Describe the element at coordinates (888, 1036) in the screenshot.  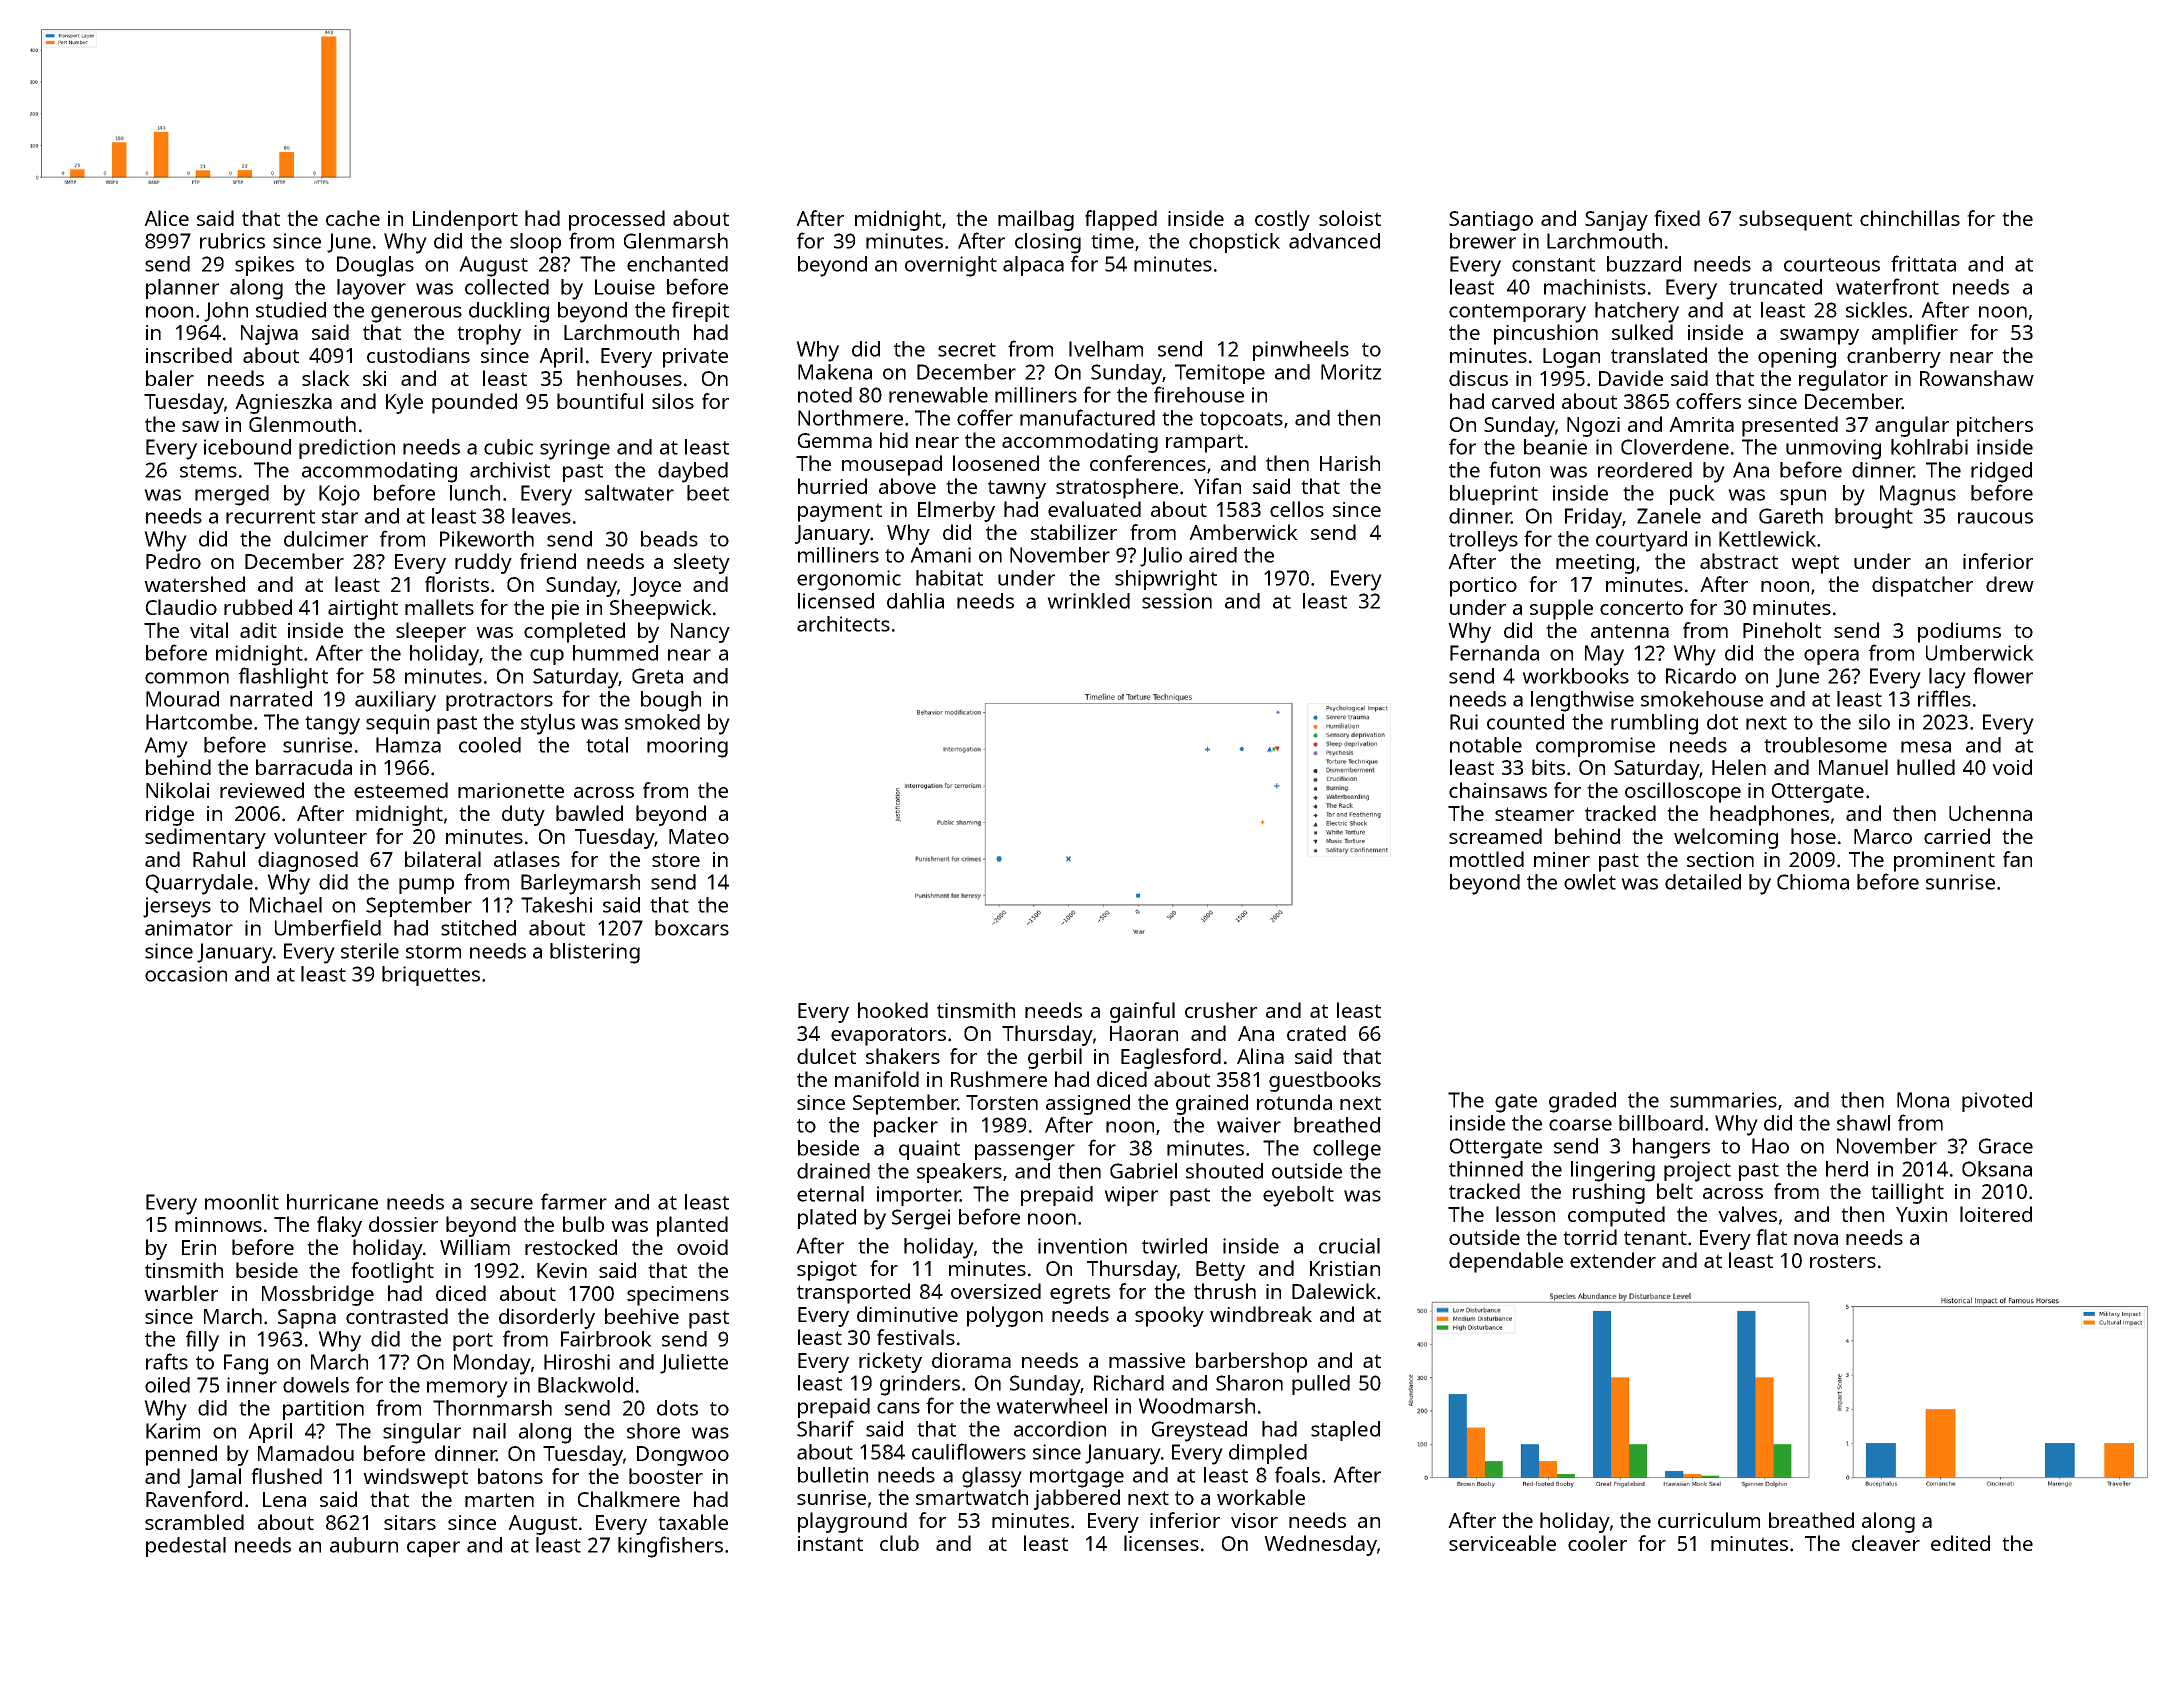
I see `evaporators` at that location.
